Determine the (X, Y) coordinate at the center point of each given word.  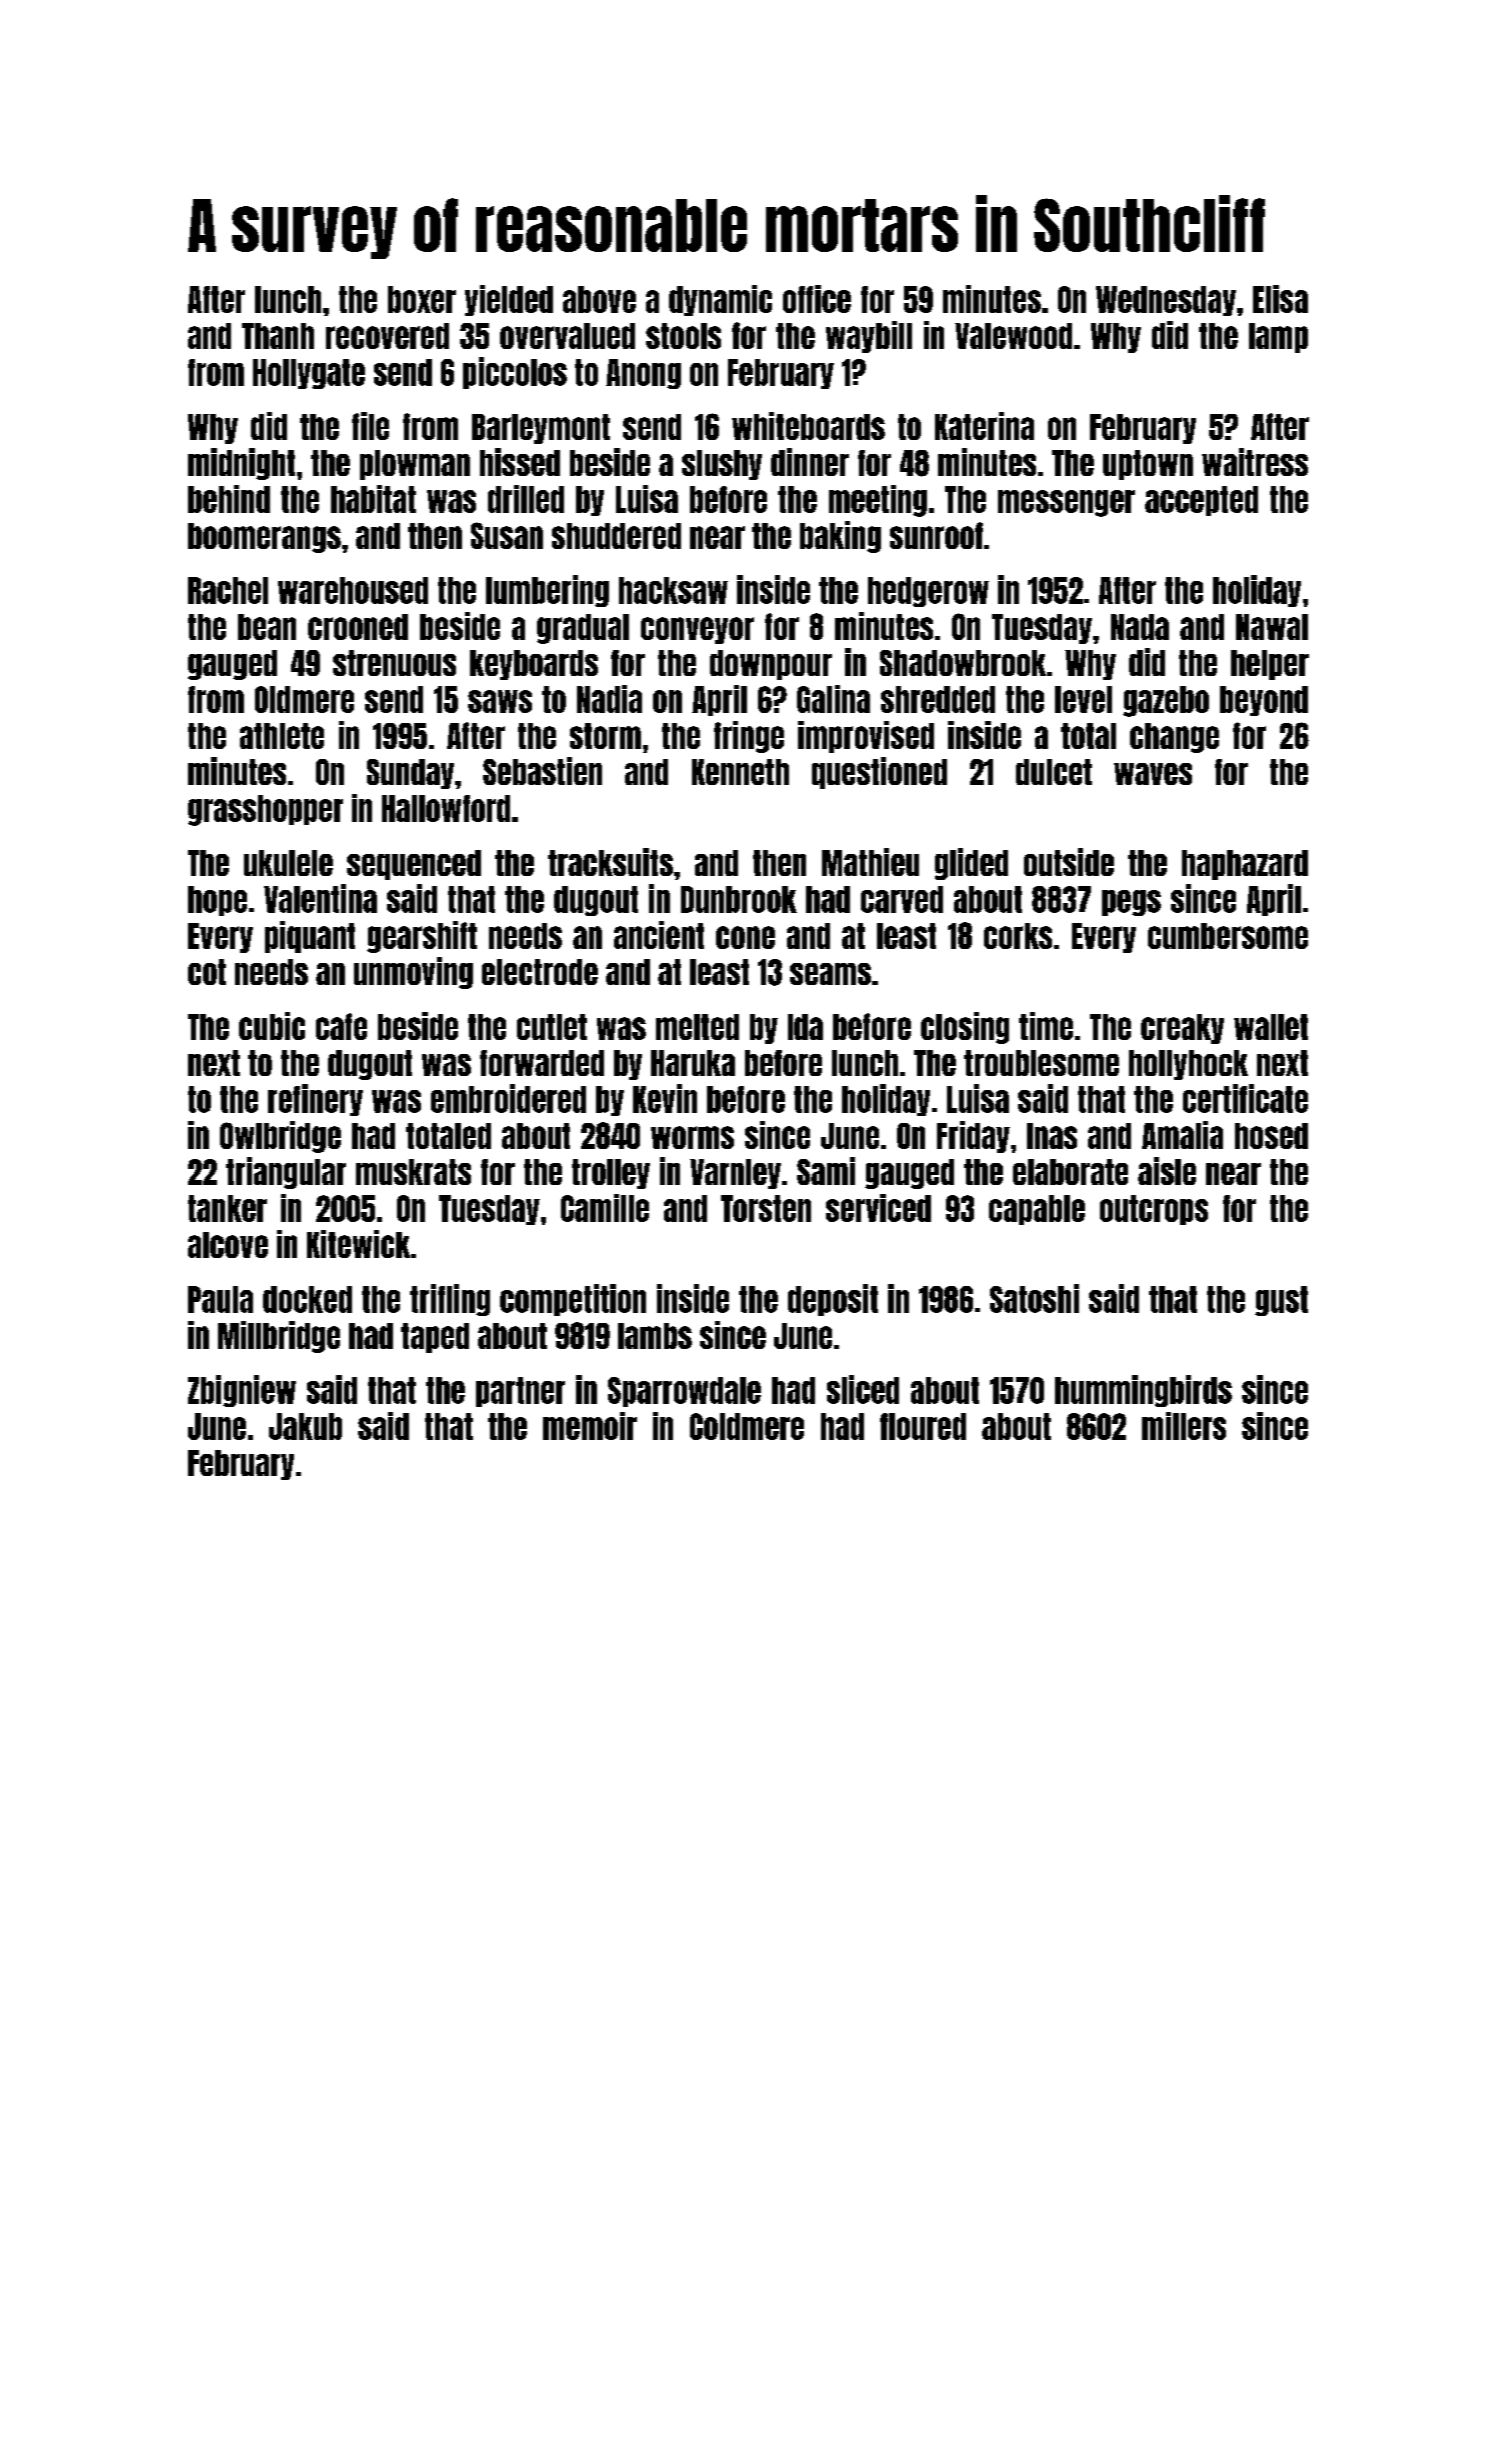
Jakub (305, 1426)
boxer (422, 299)
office (817, 299)
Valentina (320, 898)
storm (605, 736)
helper (1270, 665)
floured (923, 1426)
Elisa (1280, 299)
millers (1184, 1426)
